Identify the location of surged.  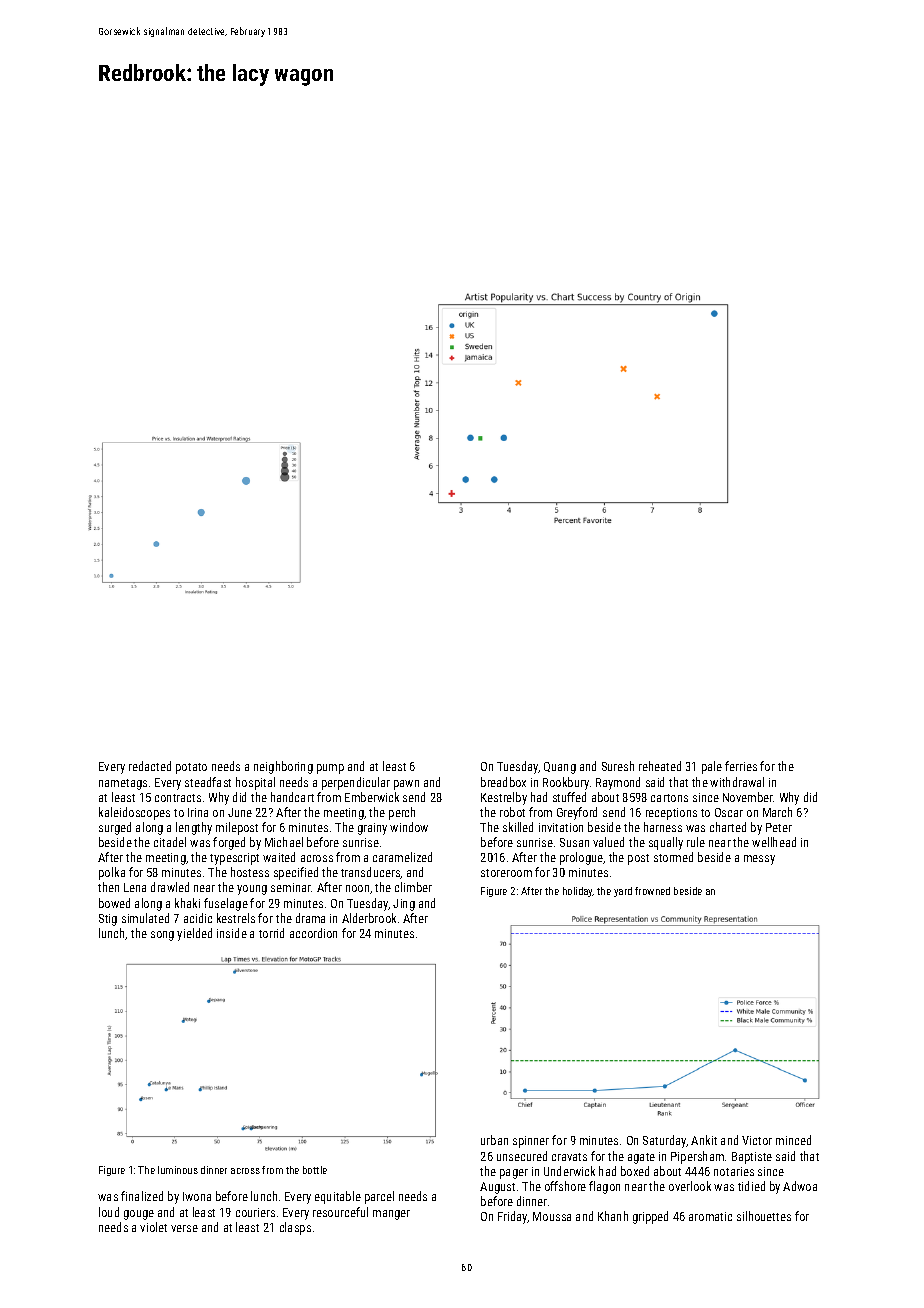
(115, 828).
